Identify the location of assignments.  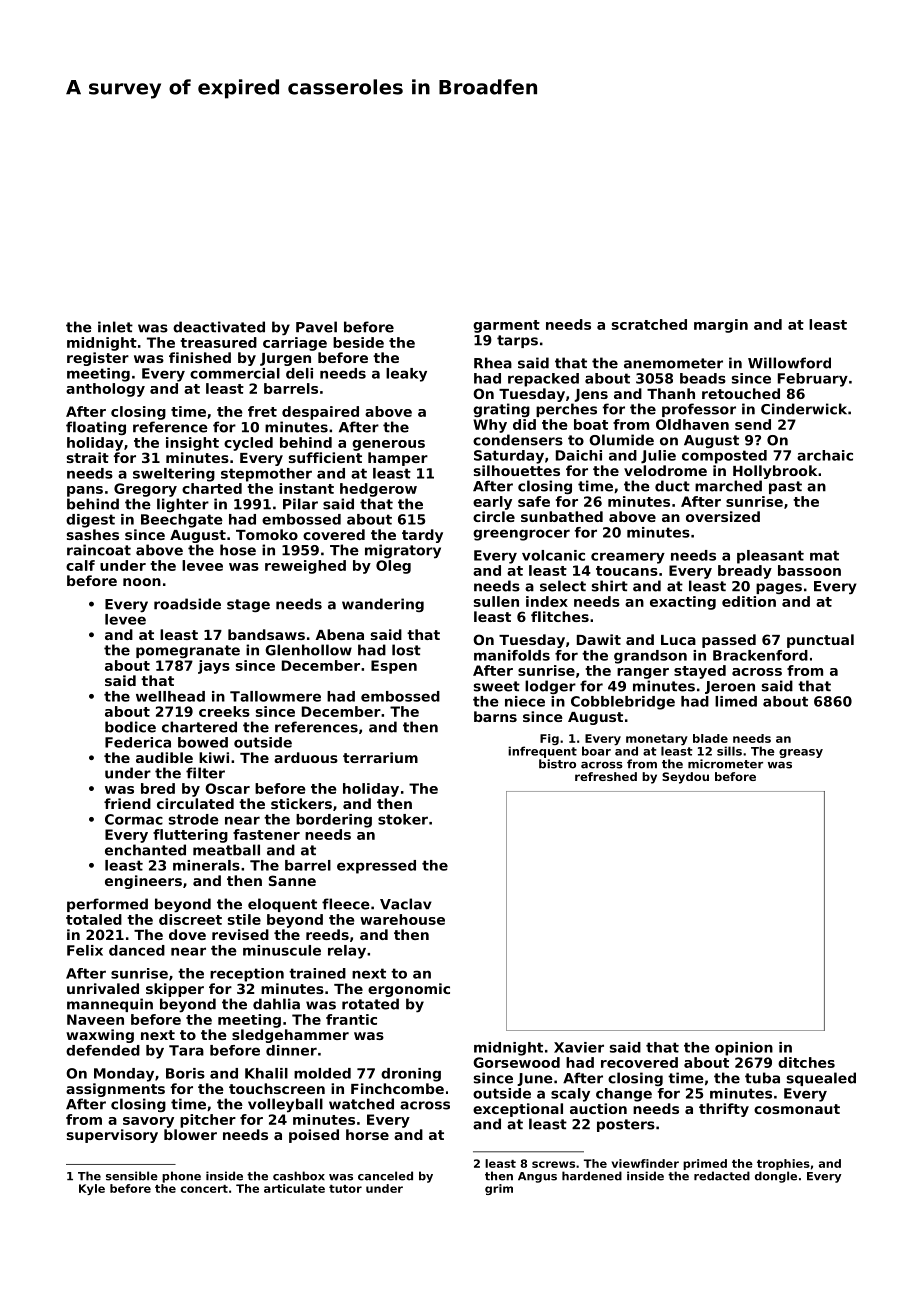
(115, 1090).
